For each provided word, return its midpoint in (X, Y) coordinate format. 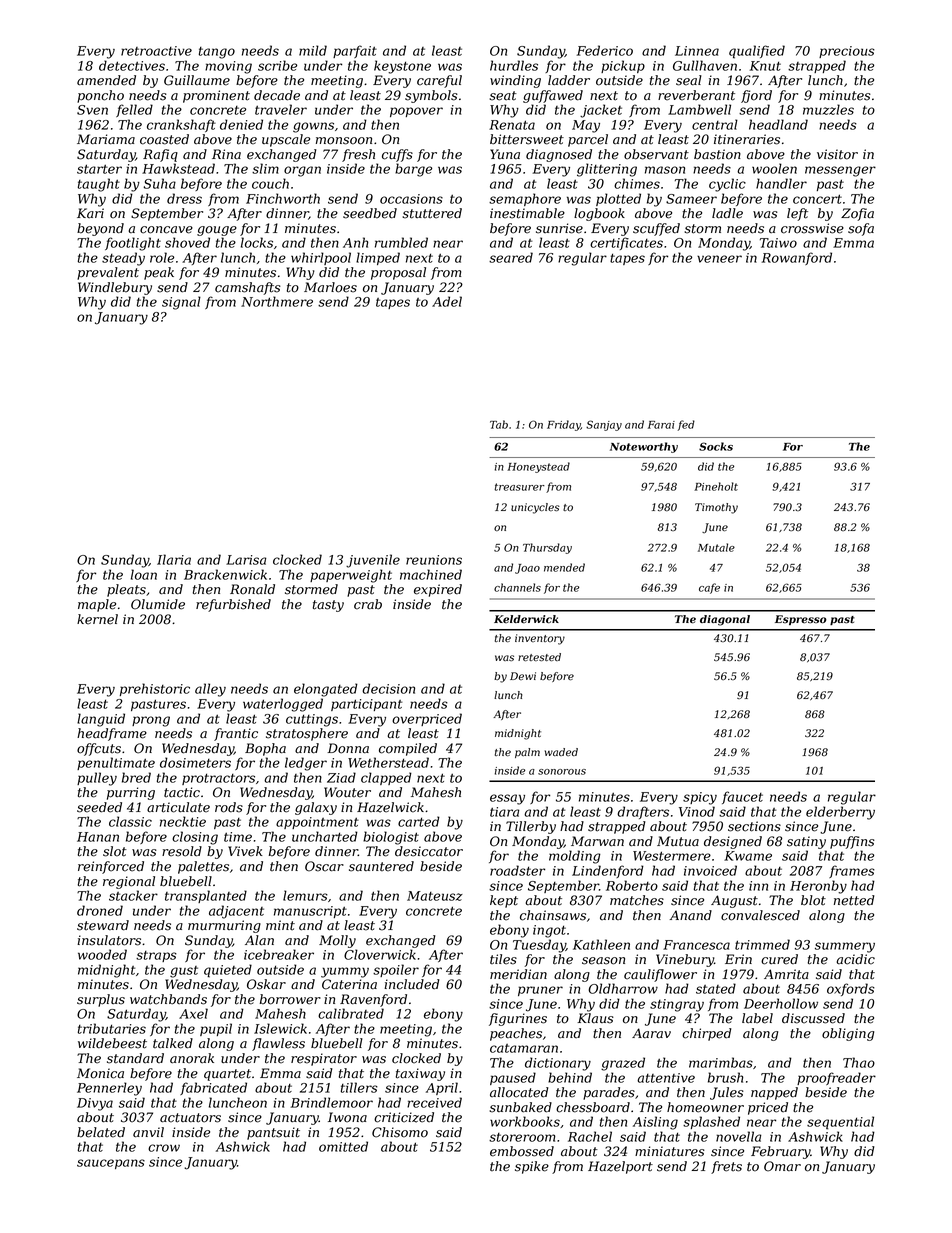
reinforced (111, 867)
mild (313, 50)
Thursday (547, 548)
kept (504, 901)
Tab (499, 424)
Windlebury (115, 288)
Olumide (158, 604)
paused (513, 1078)
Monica (100, 1073)
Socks (716, 446)
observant (656, 154)
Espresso (801, 620)
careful (439, 81)
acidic (855, 959)
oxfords (851, 989)
